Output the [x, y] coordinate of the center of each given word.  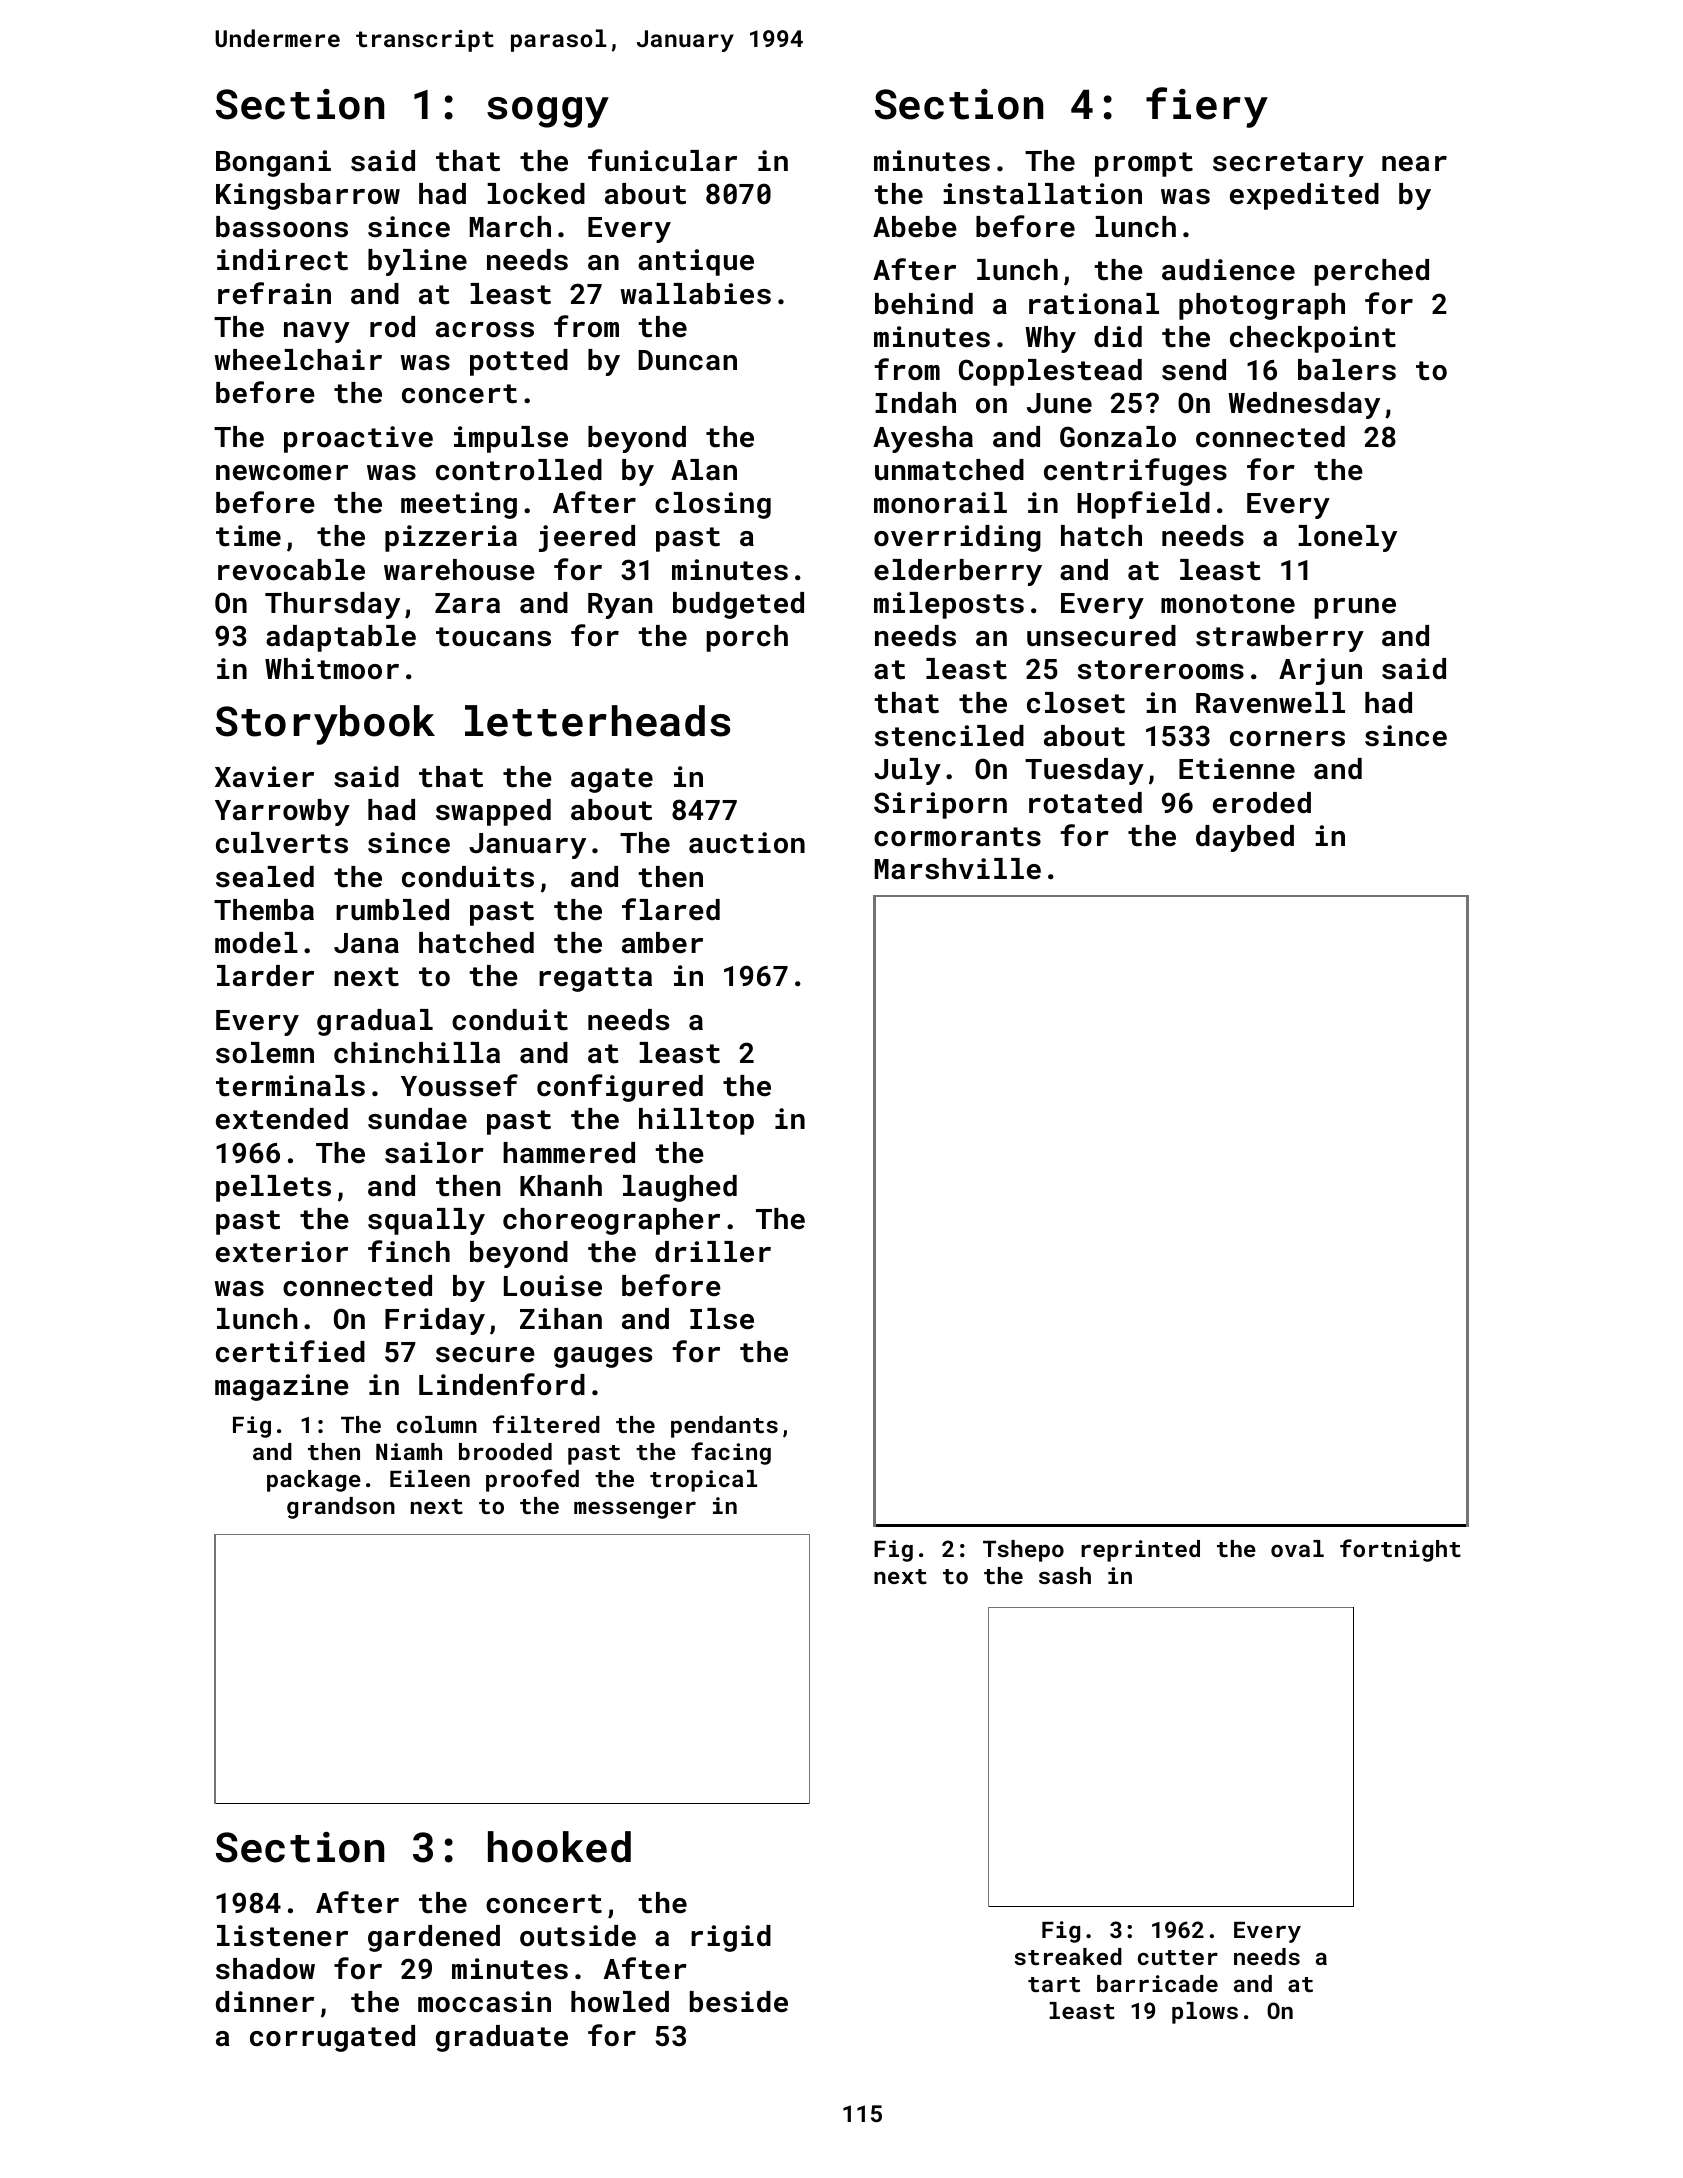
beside [739, 2002]
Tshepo [1023, 1551]
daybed [1245, 838]
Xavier [264, 776]
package [314, 1481]
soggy [548, 112]
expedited [1304, 196]
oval [1297, 1548]
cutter [1178, 1957]
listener [282, 1936]
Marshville [958, 869]
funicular [662, 160]
